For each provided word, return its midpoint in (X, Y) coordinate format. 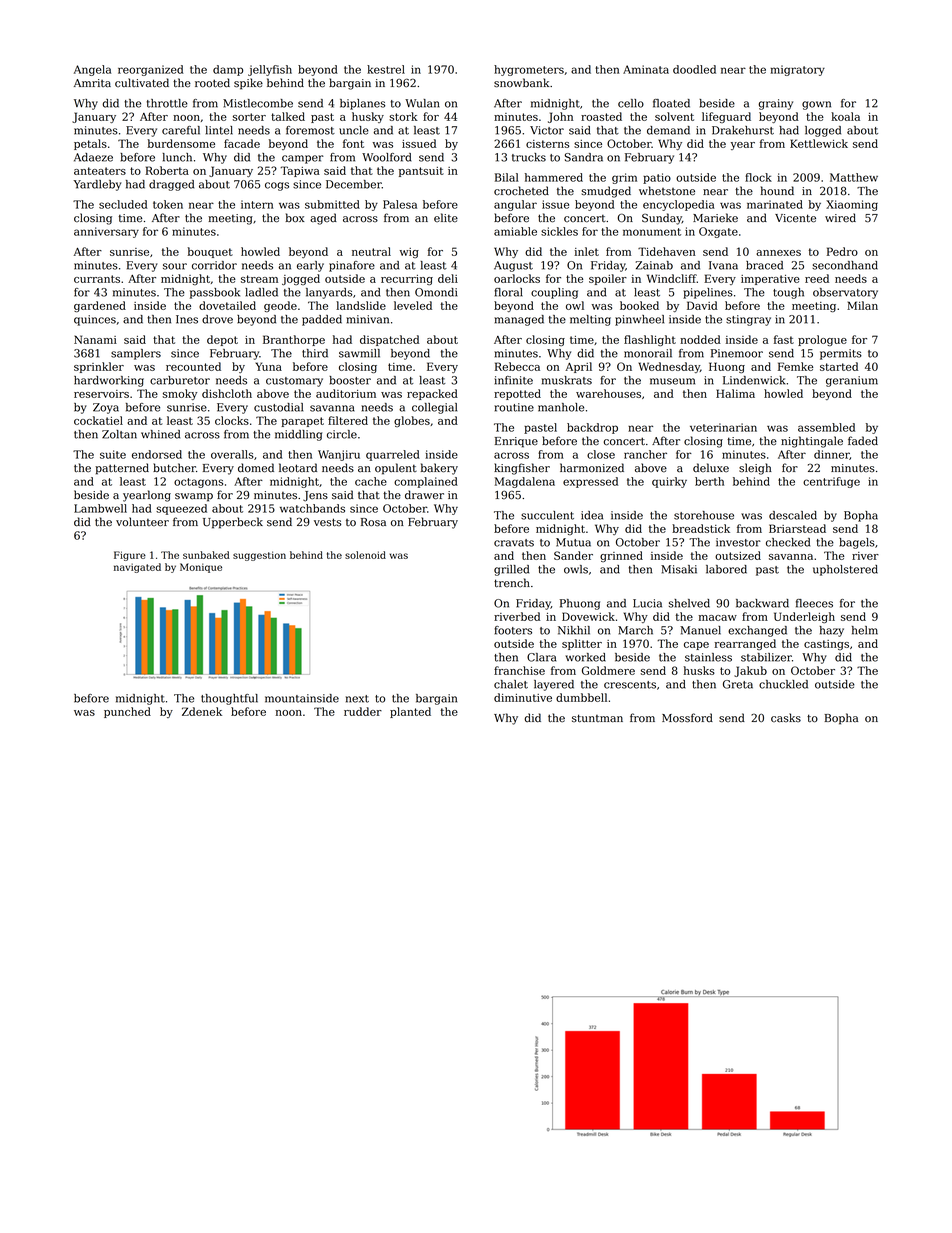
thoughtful (229, 699)
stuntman (597, 718)
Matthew (854, 177)
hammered (554, 177)
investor (738, 542)
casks (786, 718)
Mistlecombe (258, 103)
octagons (198, 483)
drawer (424, 495)
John (560, 117)
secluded (123, 204)
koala (845, 116)
